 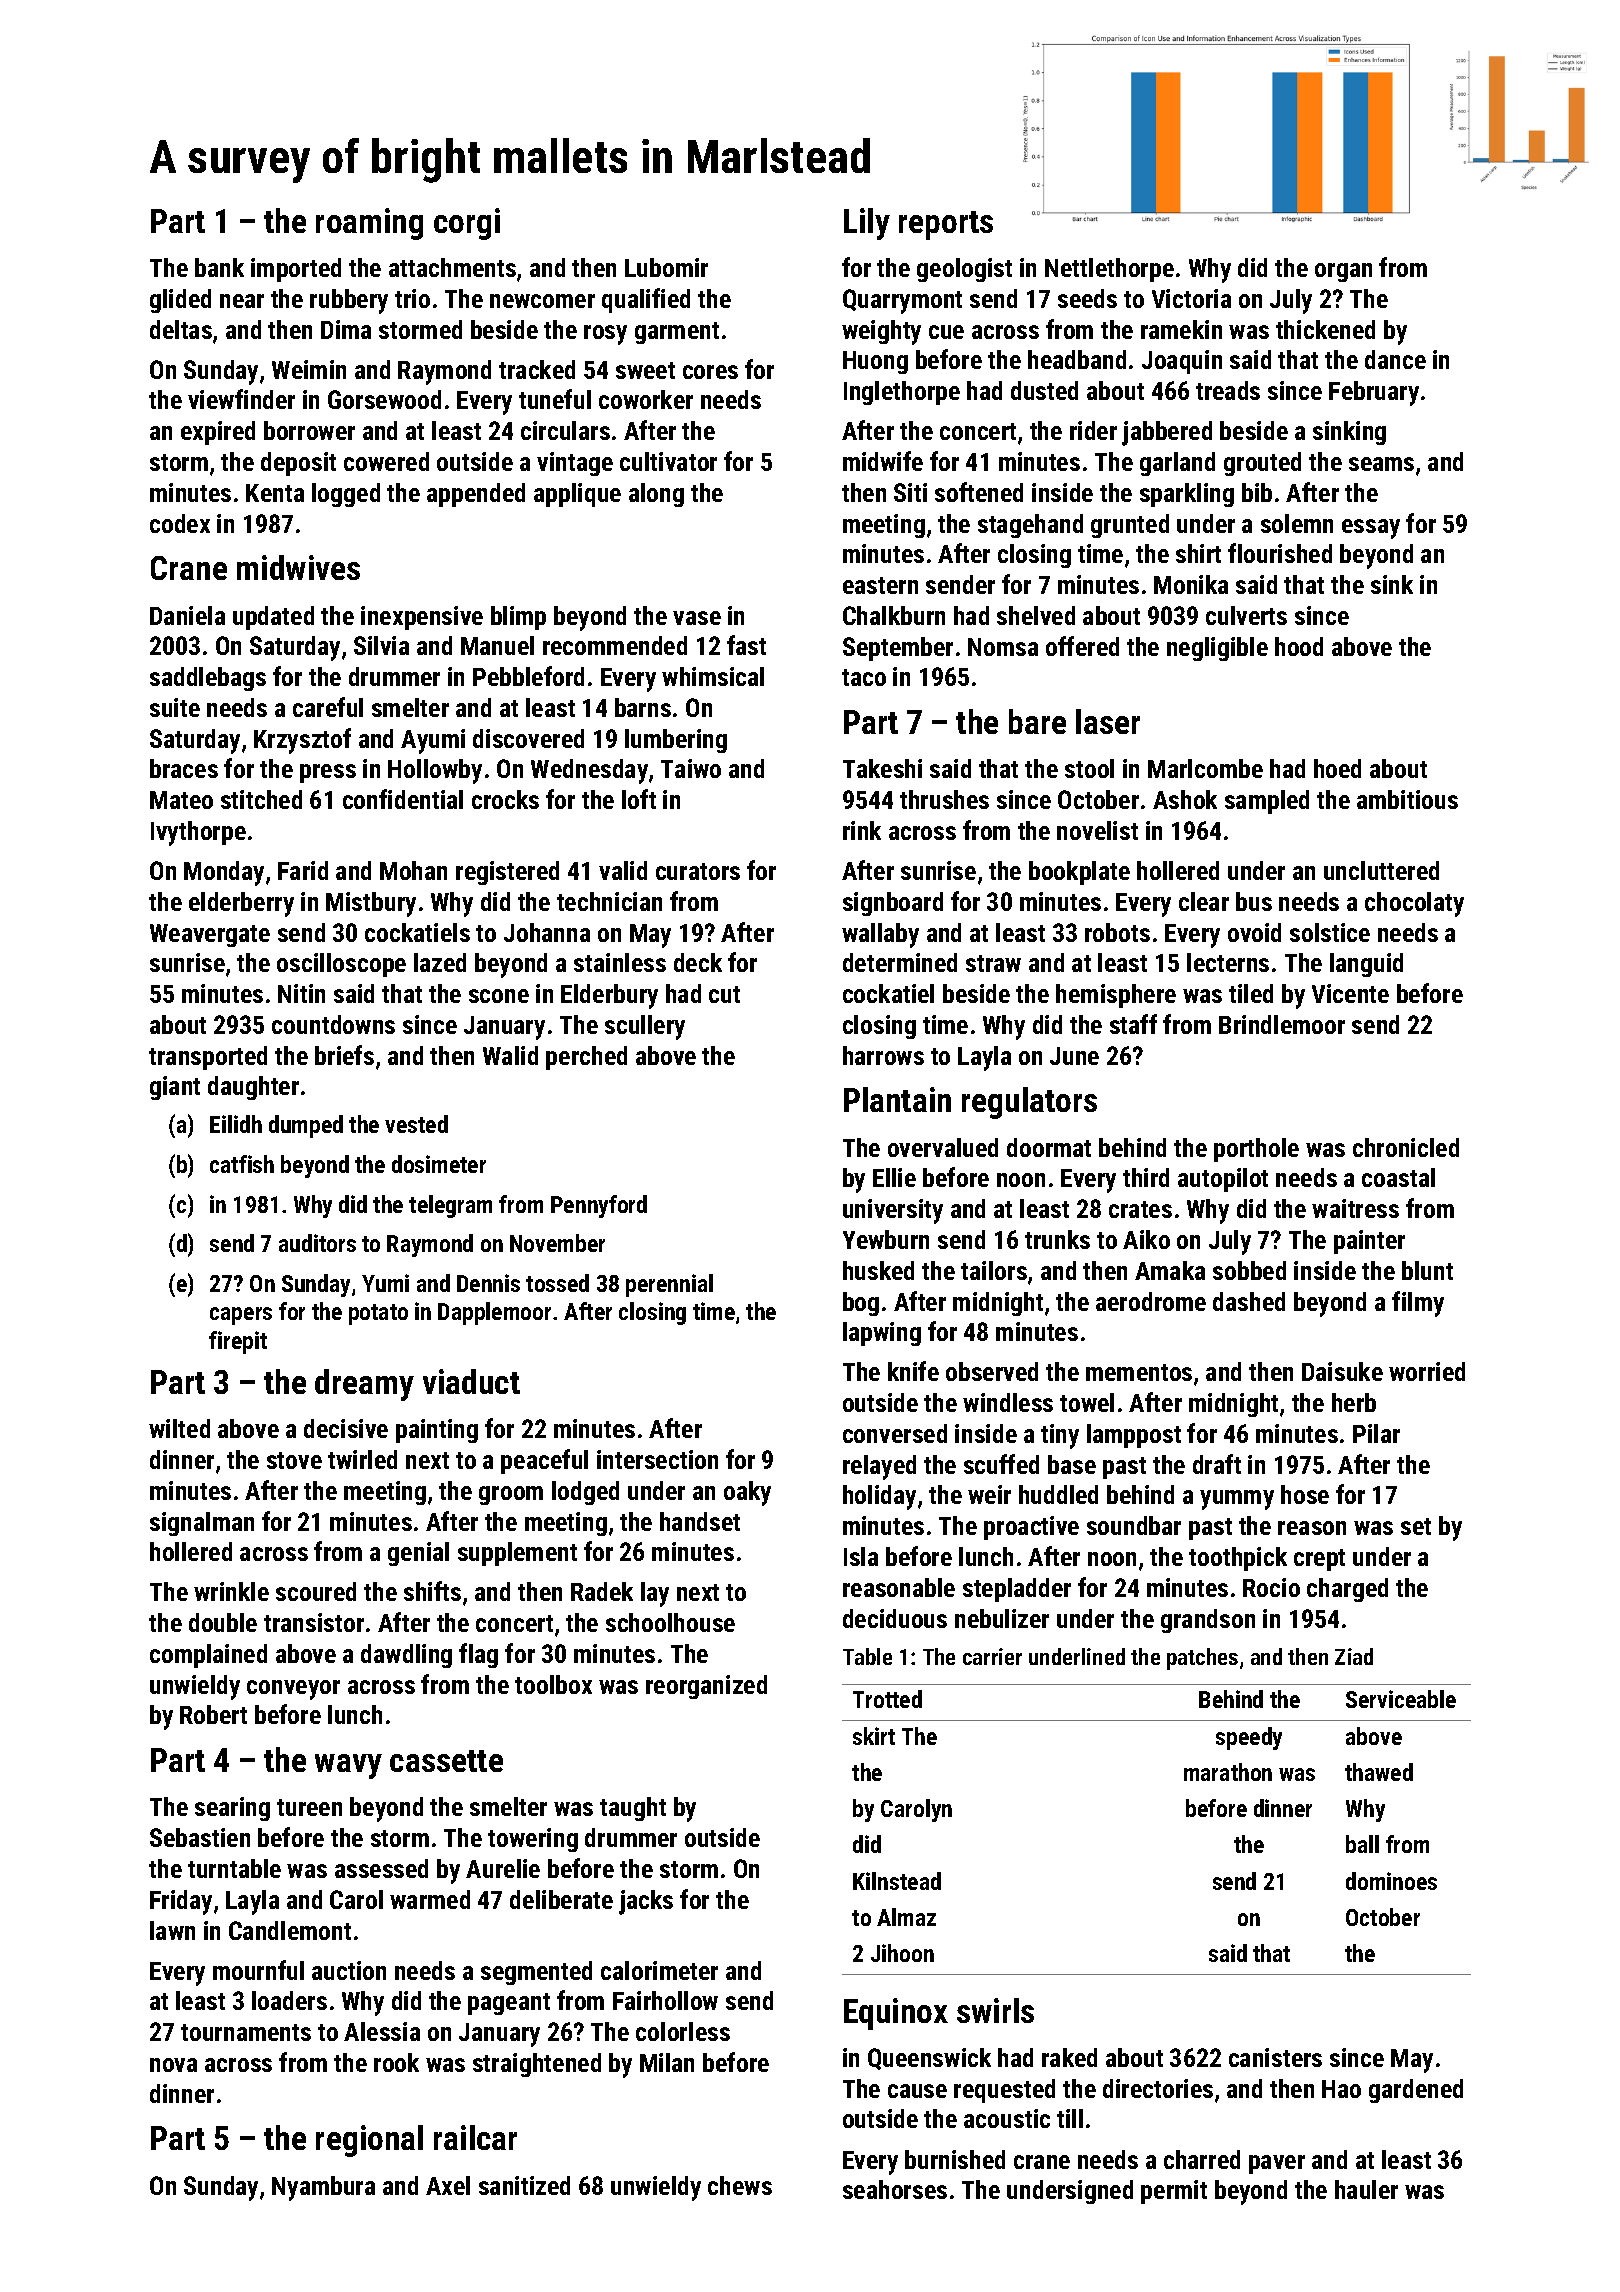 What do you see at coordinates (382, 2031) in the screenshot?
I see `Alessia` at bounding box center [382, 2031].
